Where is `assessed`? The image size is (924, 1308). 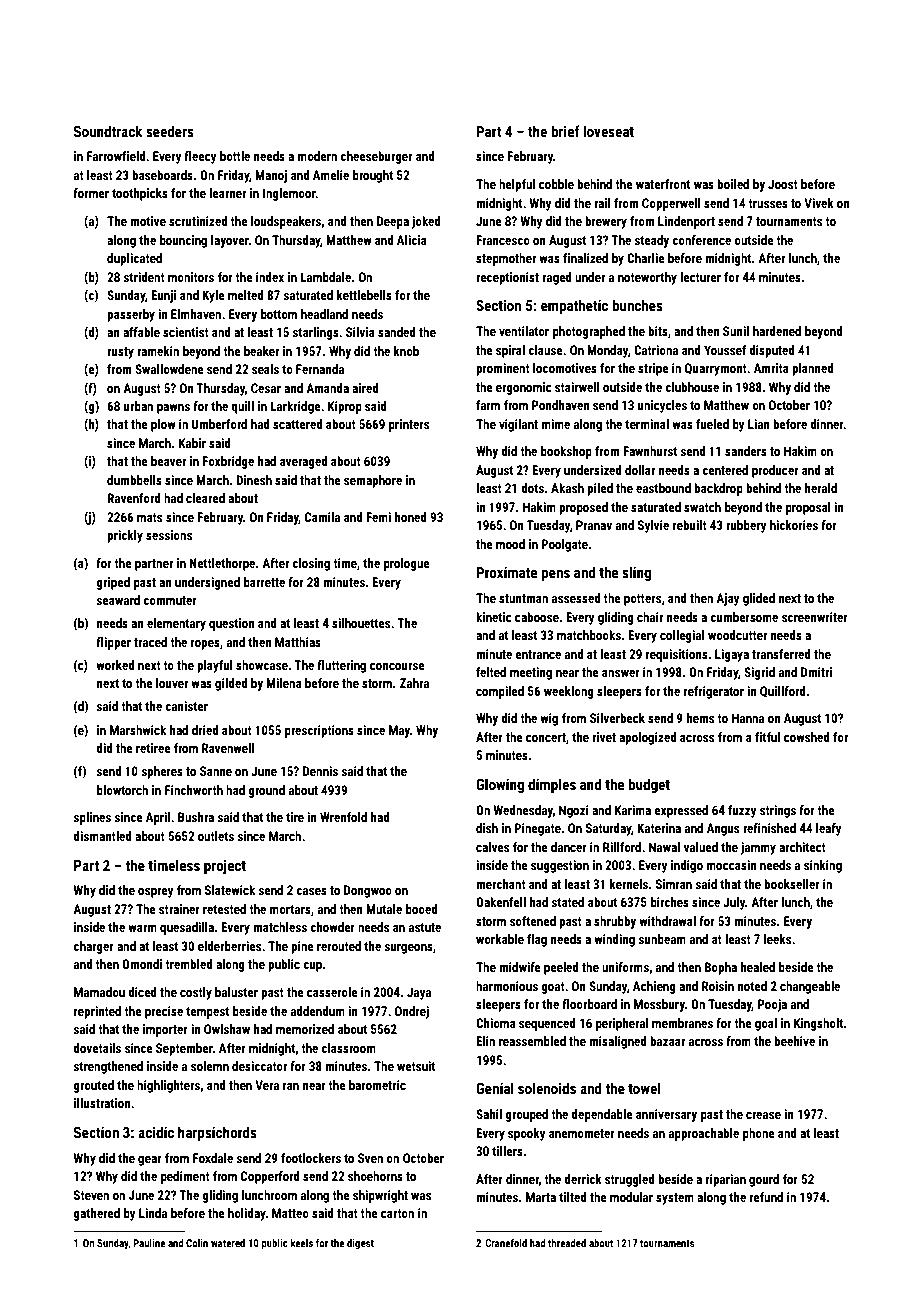
assessed is located at coordinates (576, 598).
